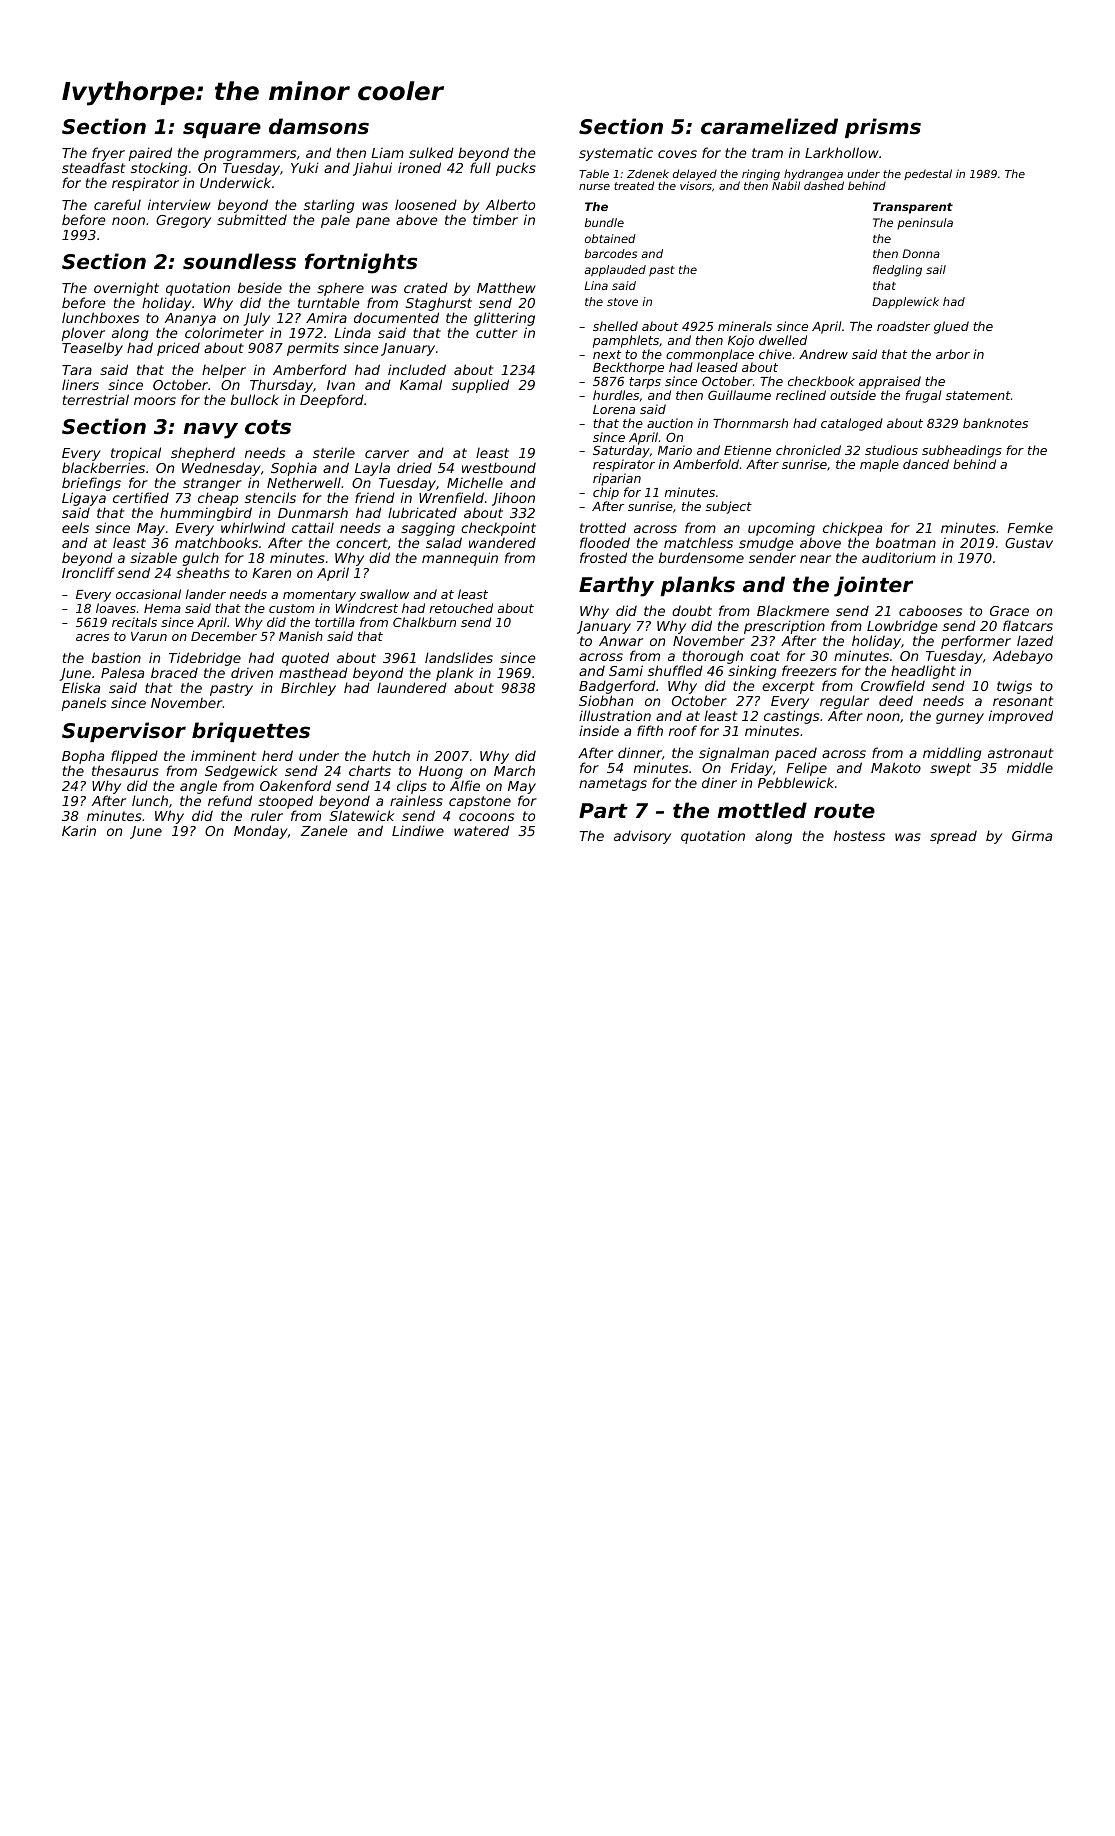  Describe the element at coordinates (928, 174) in the page. I see `pedestal` at that location.
